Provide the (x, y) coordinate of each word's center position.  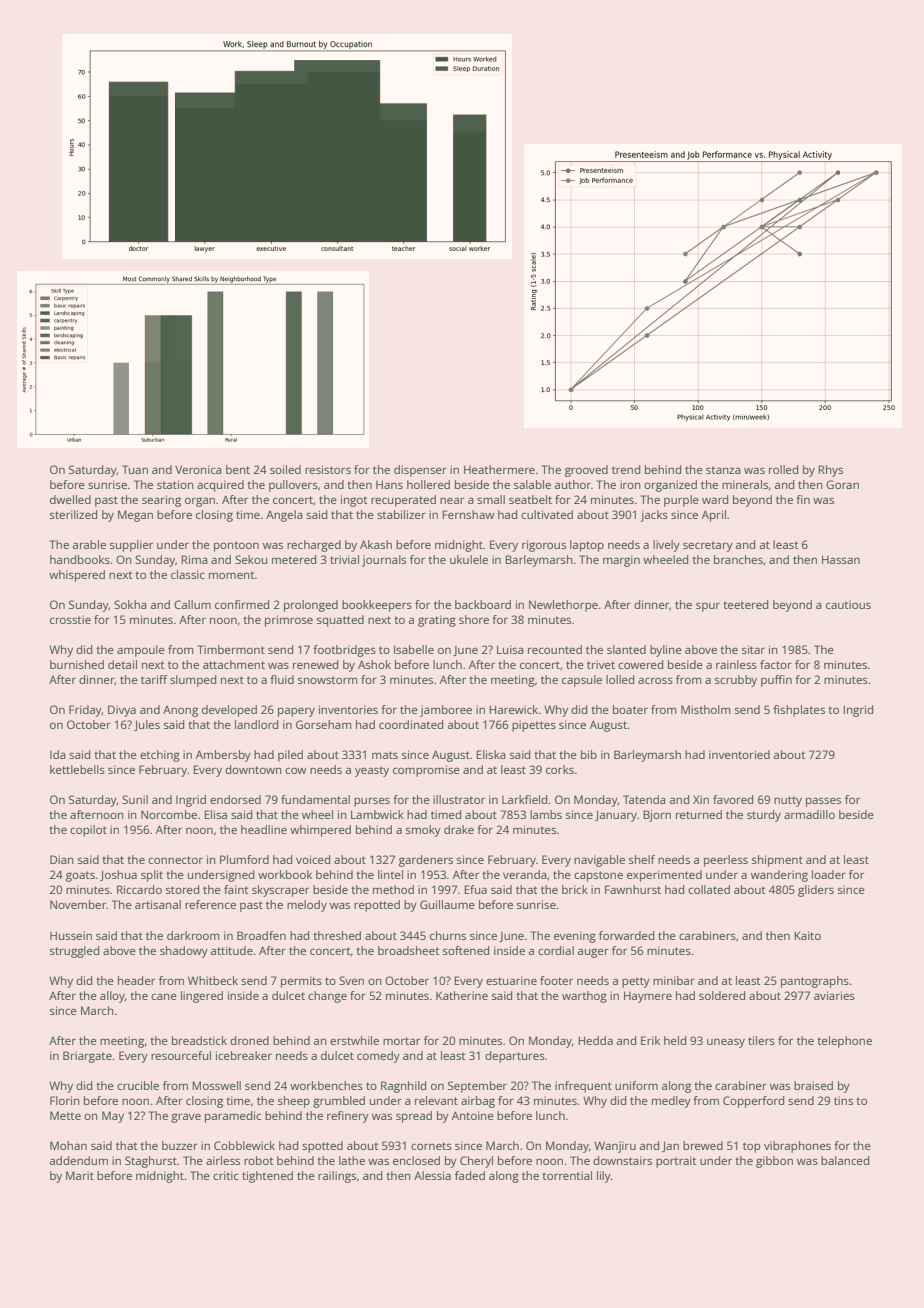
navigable (599, 861)
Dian (62, 859)
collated (709, 889)
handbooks (80, 559)
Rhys (830, 471)
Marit (80, 1175)
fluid (282, 679)
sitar (753, 649)
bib (589, 754)
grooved (586, 471)
